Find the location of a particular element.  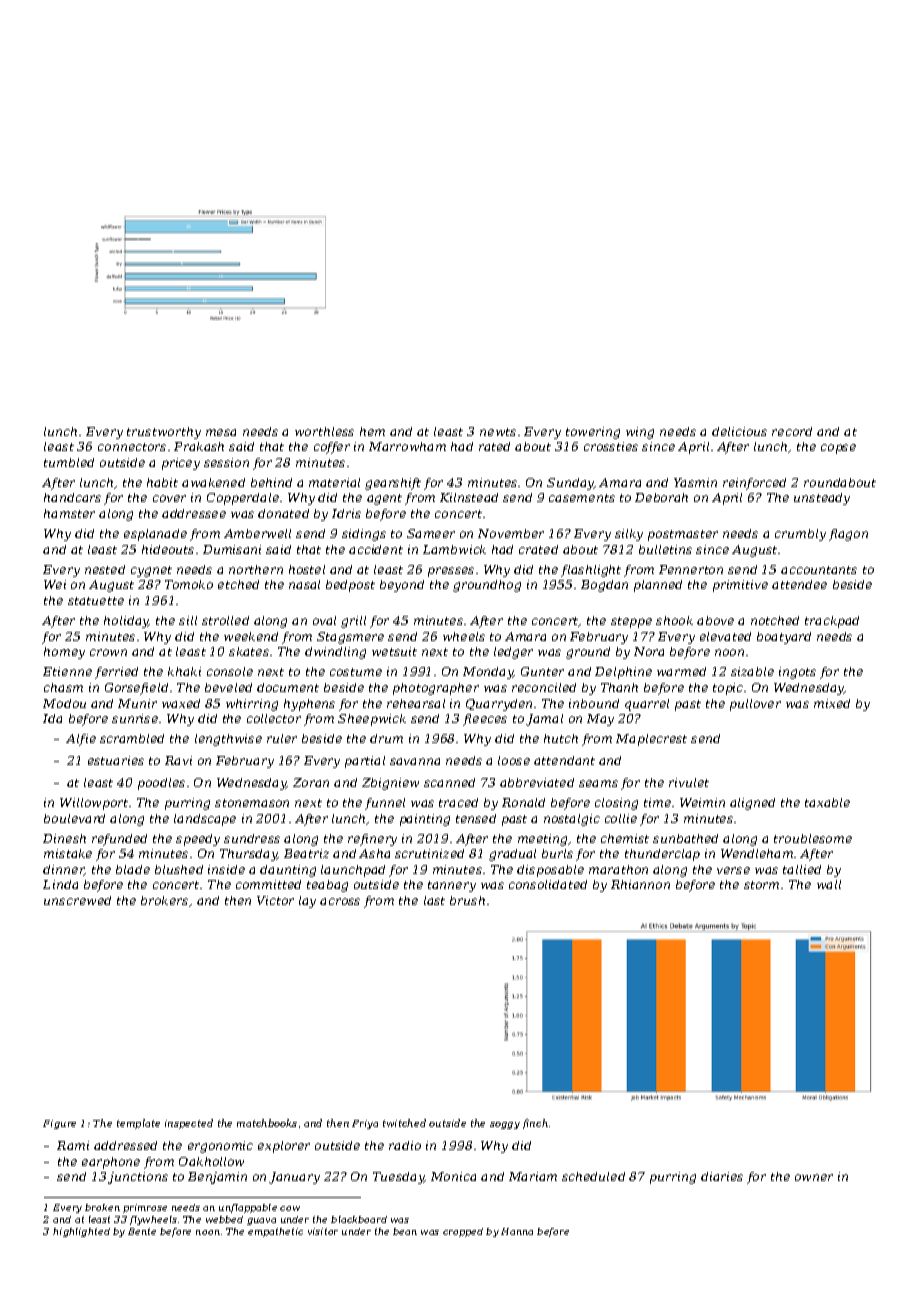

trustworthy is located at coordinates (164, 433).
